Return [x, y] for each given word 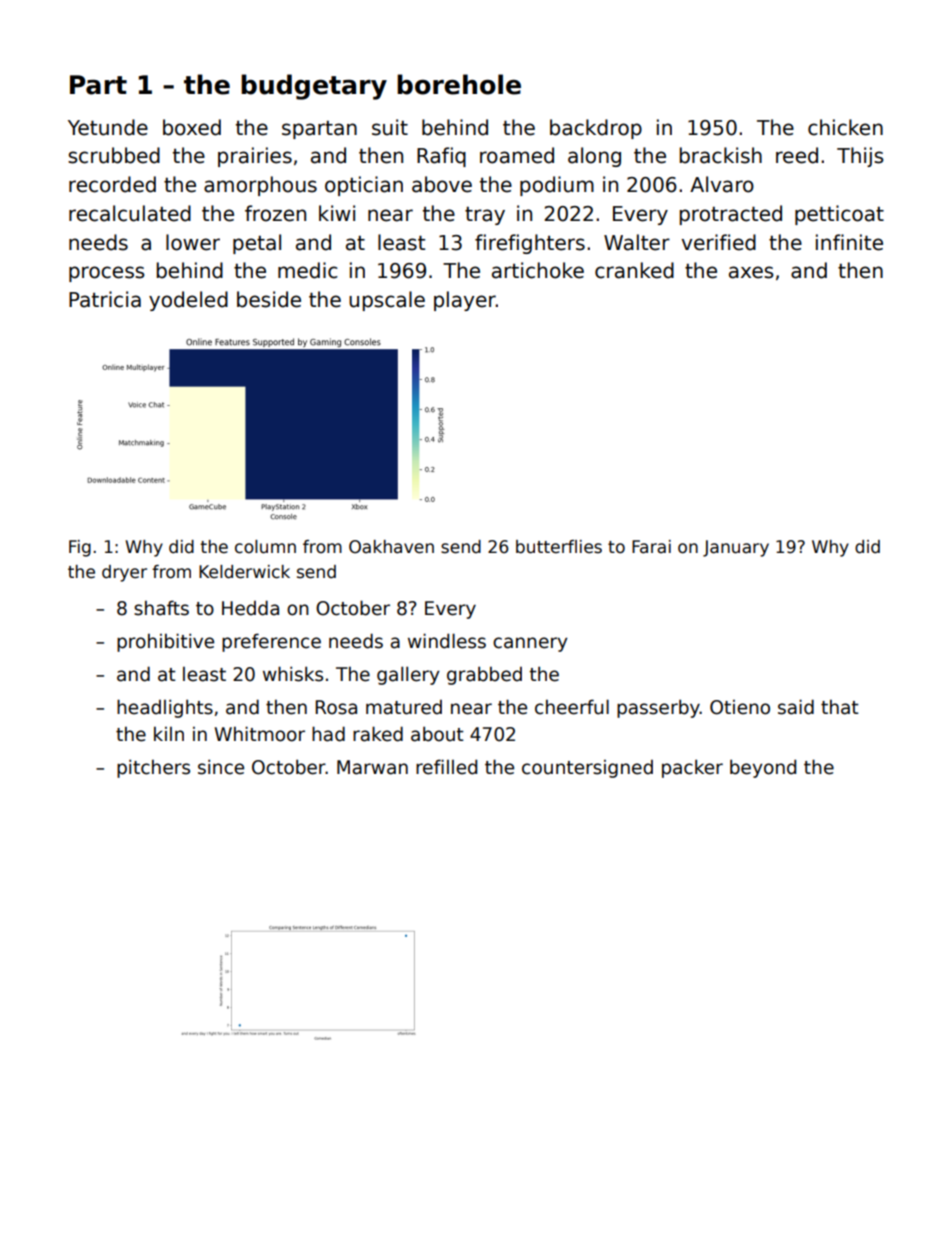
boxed [192, 127]
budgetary [314, 87]
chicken [845, 127]
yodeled [188, 301]
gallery [408, 675]
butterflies [559, 547]
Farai [651, 547]
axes [751, 272]
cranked [634, 270]
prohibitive [165, 642]
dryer [124, 573]
